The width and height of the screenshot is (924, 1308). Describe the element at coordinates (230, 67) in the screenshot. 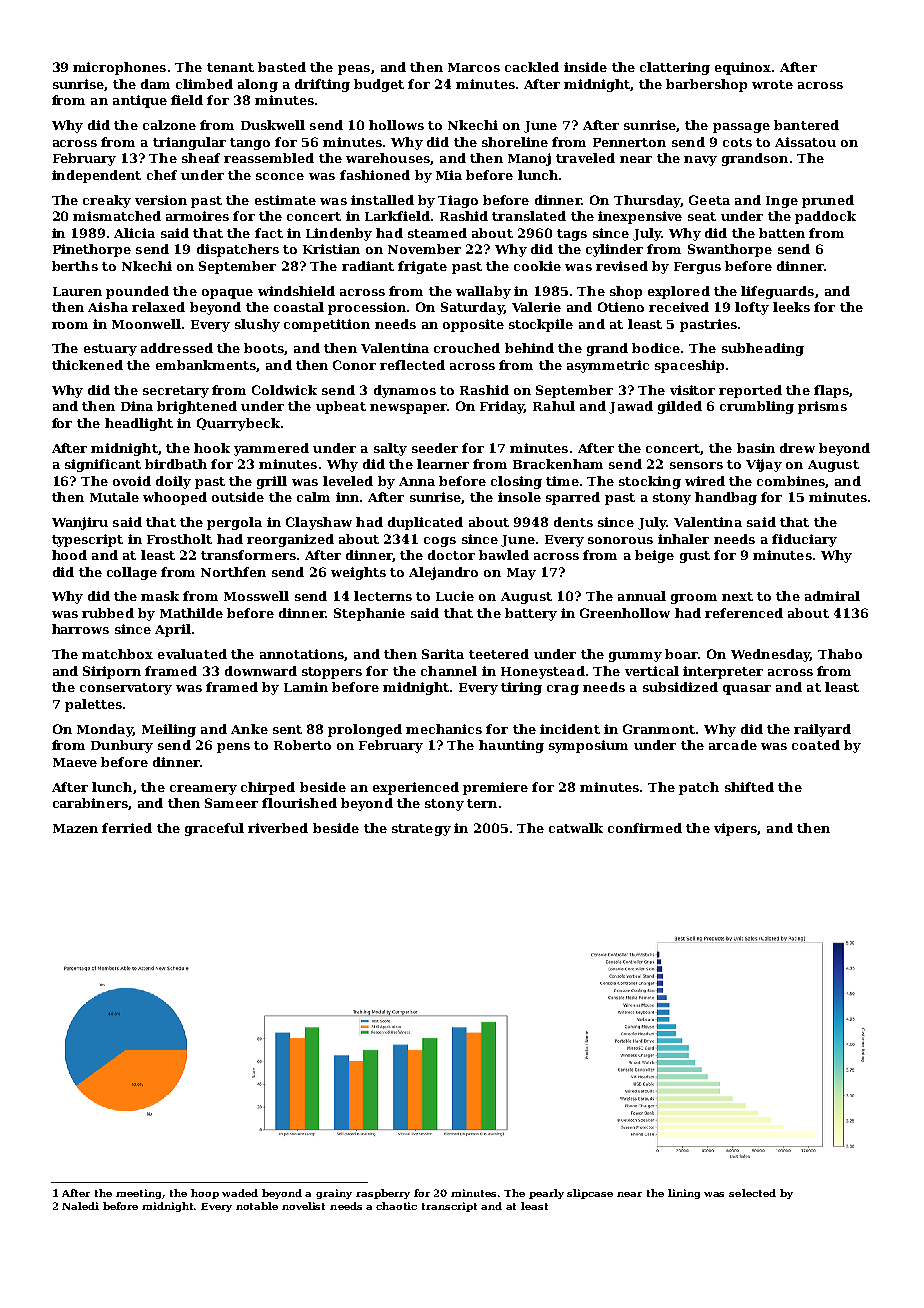

I see `tenant` at that location.
